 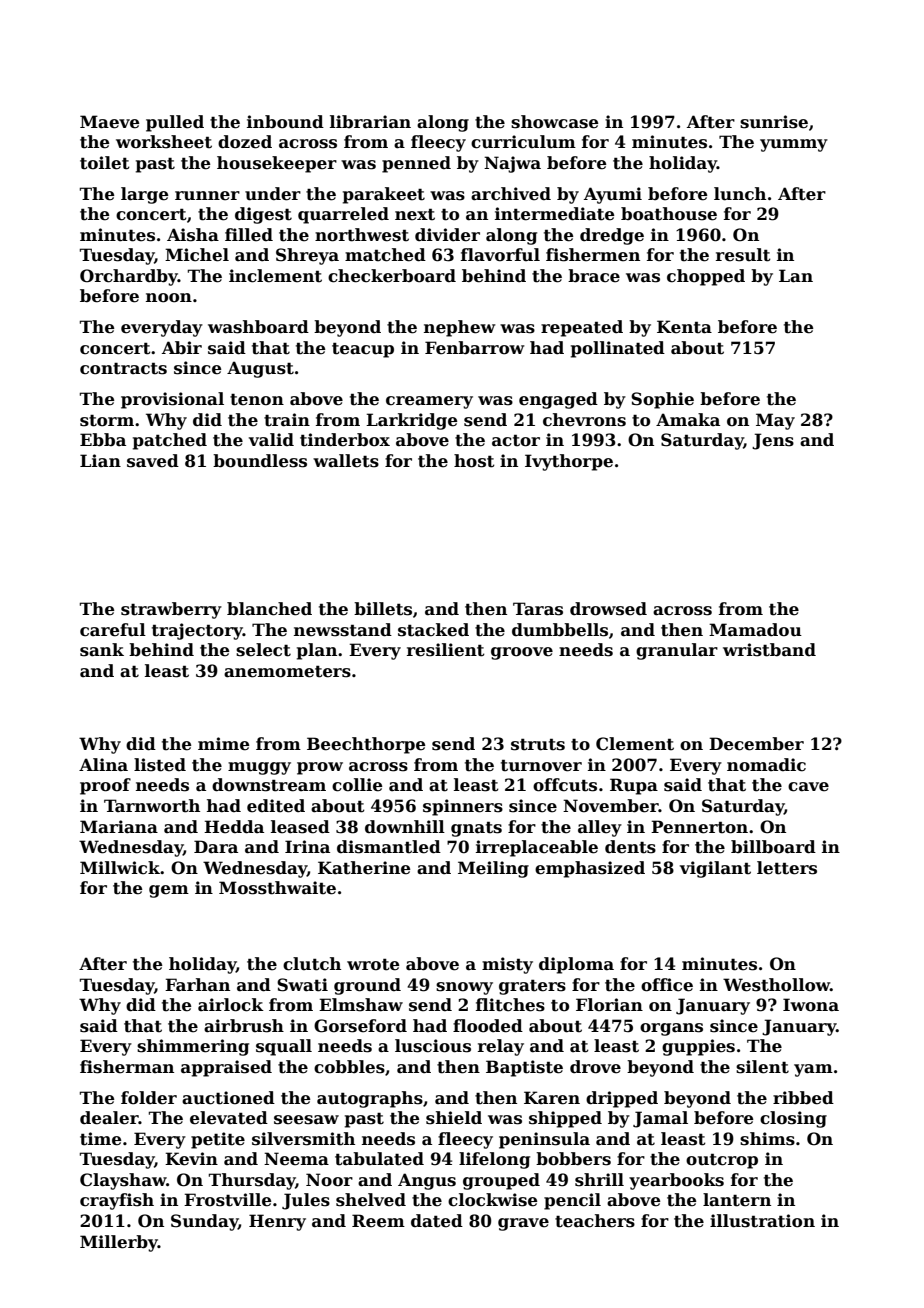 I want to click on Irina, so click(x=307, y=846).
